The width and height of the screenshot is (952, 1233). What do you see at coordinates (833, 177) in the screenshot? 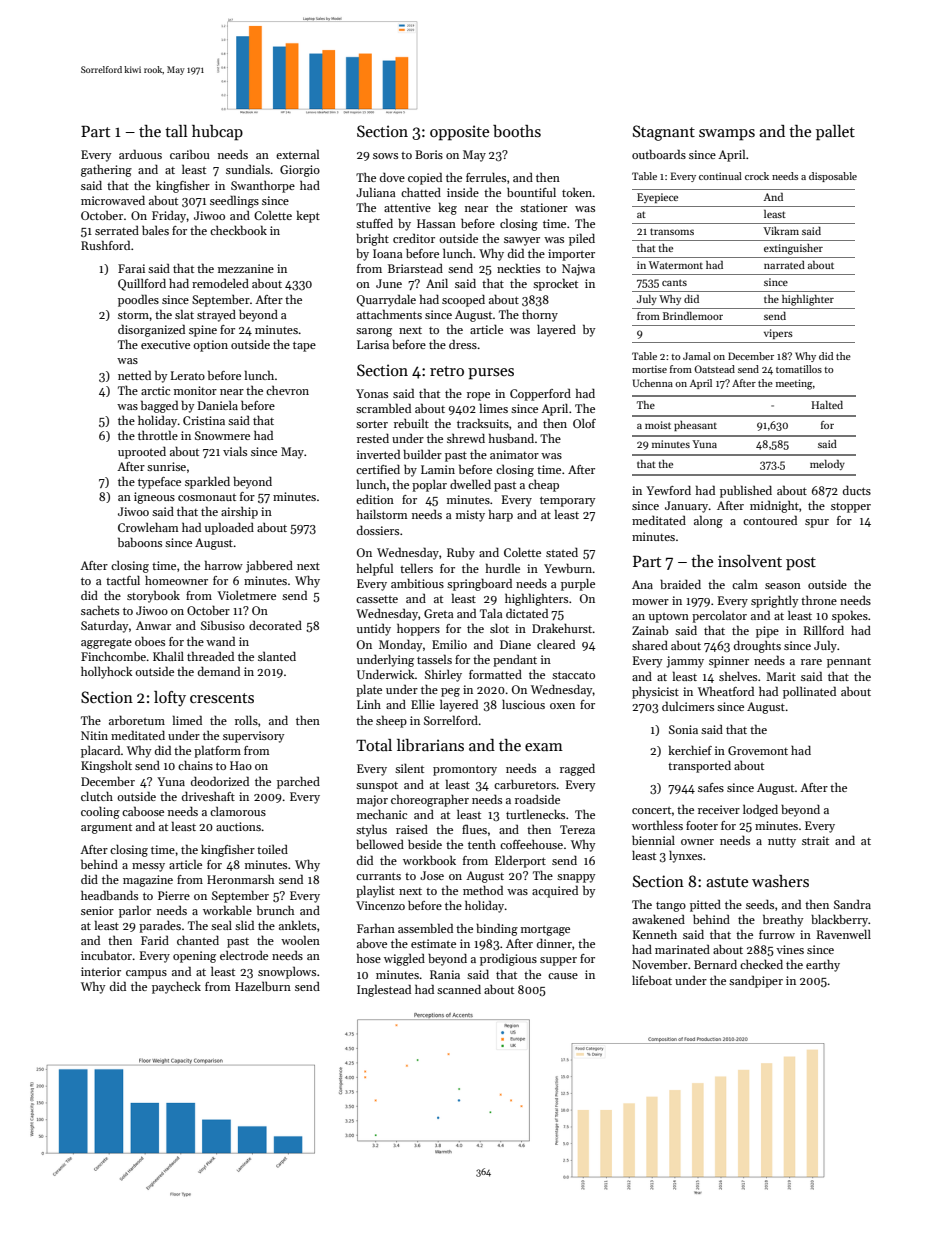
I see `disposable` at bounding box center [833, 177].
